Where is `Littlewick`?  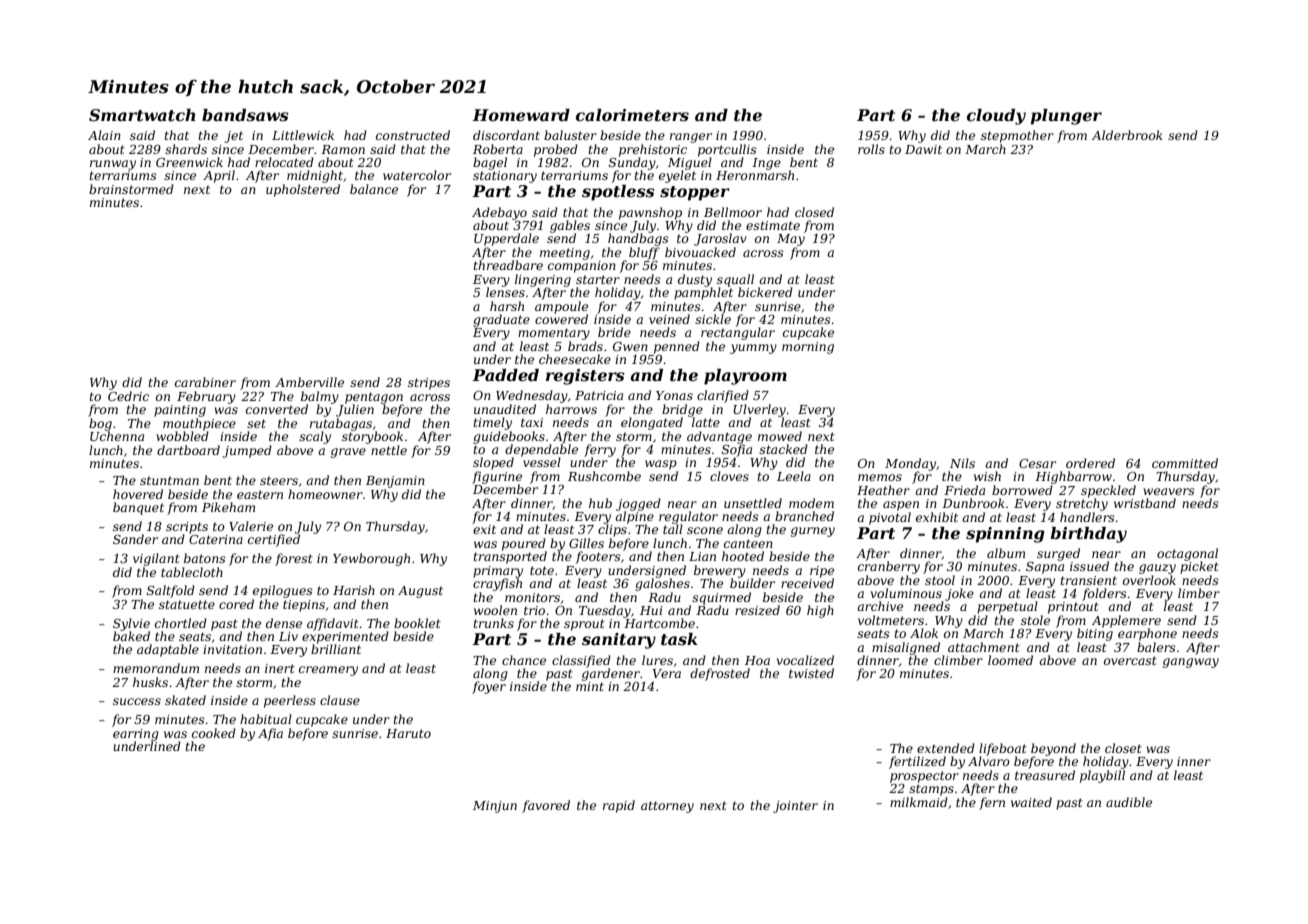 Littlewick is located at coordinates (303, 135).
